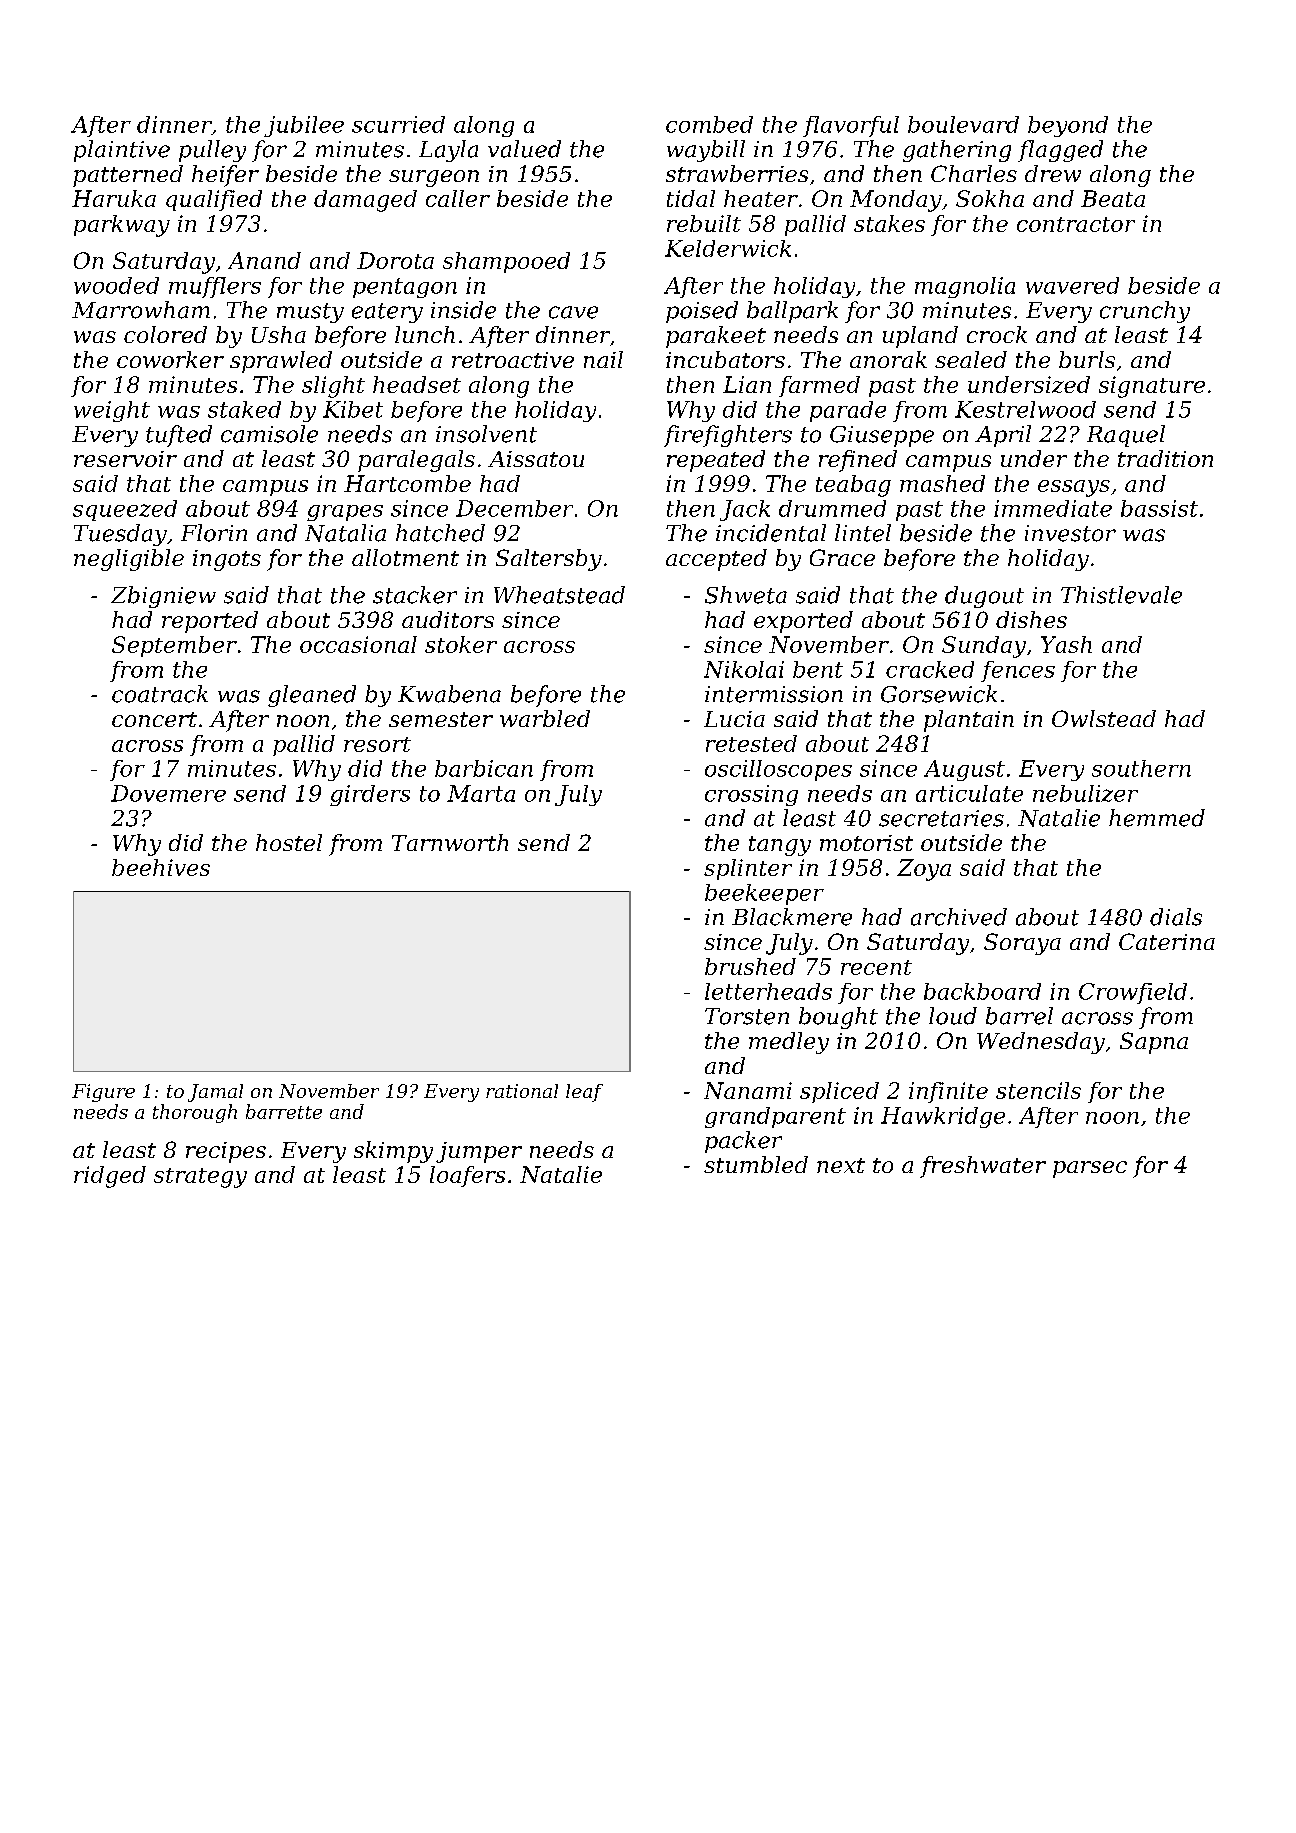 The height and width of the document is (1833, 1296). I want to click on jumper, so click(479, 1152).
